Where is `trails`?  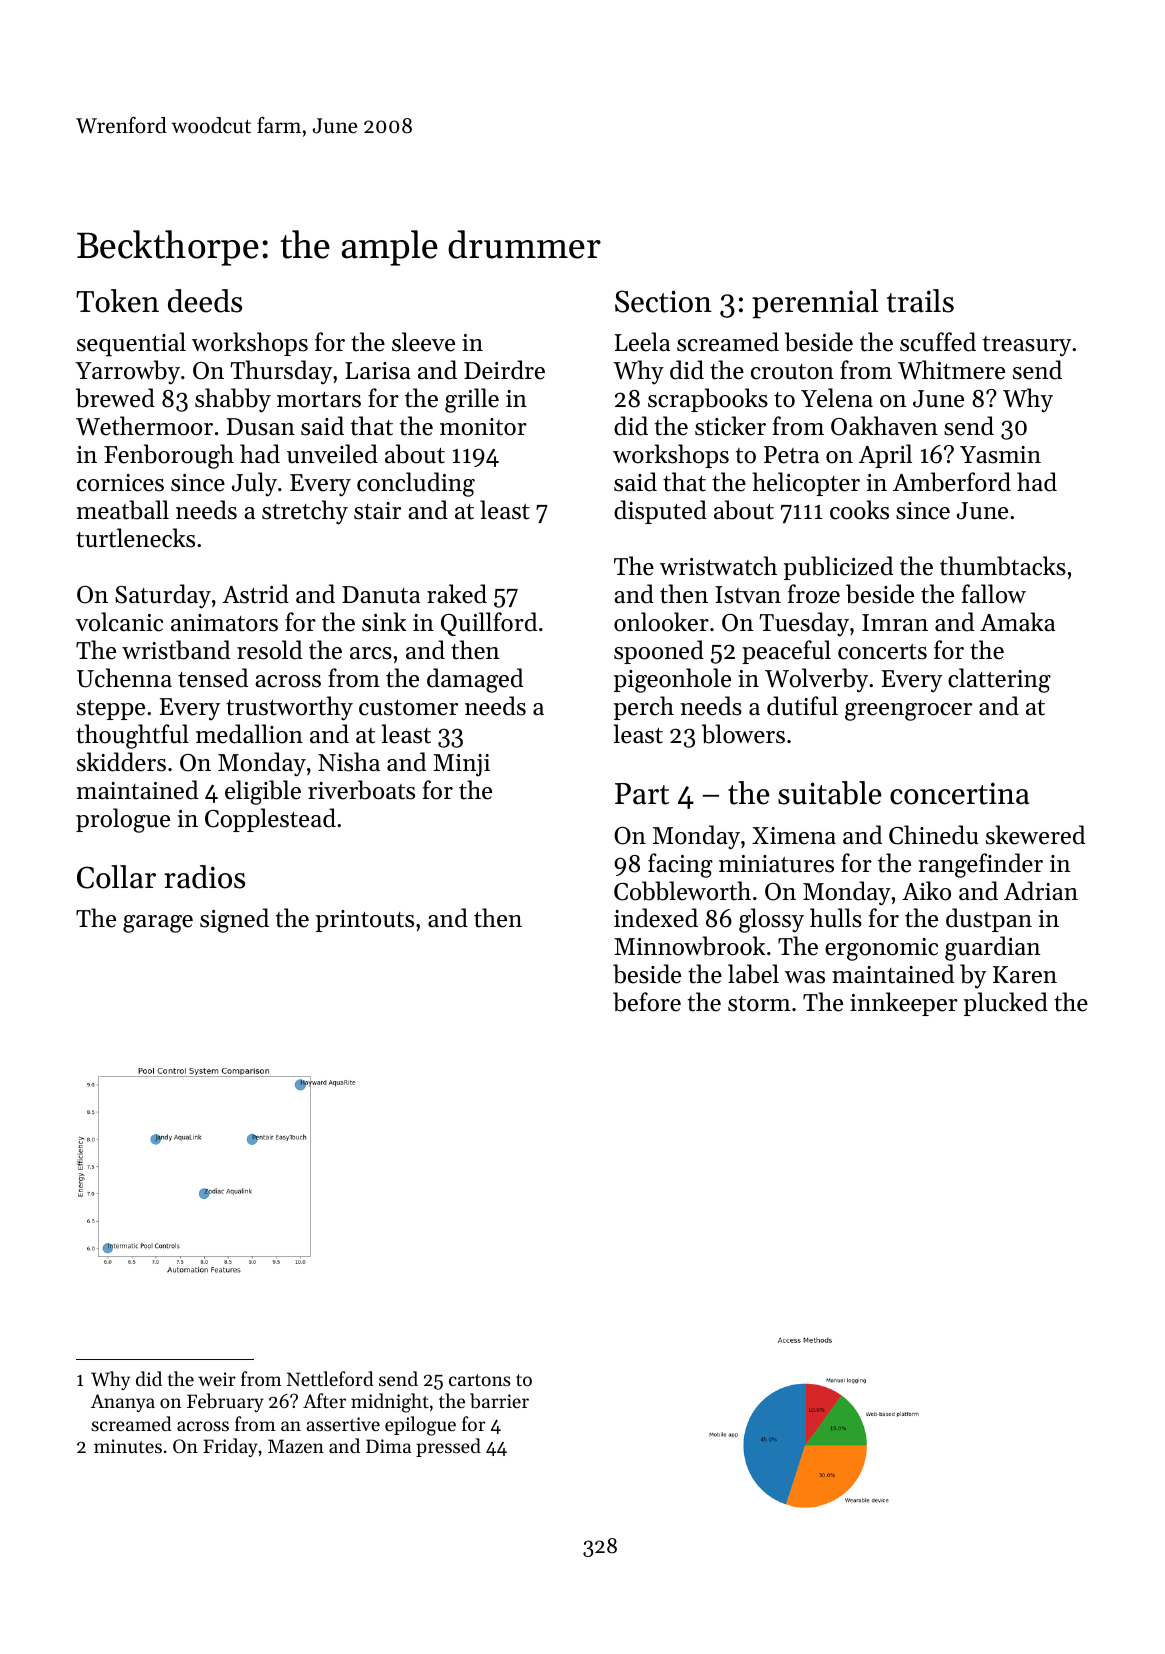 trails is located at coordinates (920, 301).
